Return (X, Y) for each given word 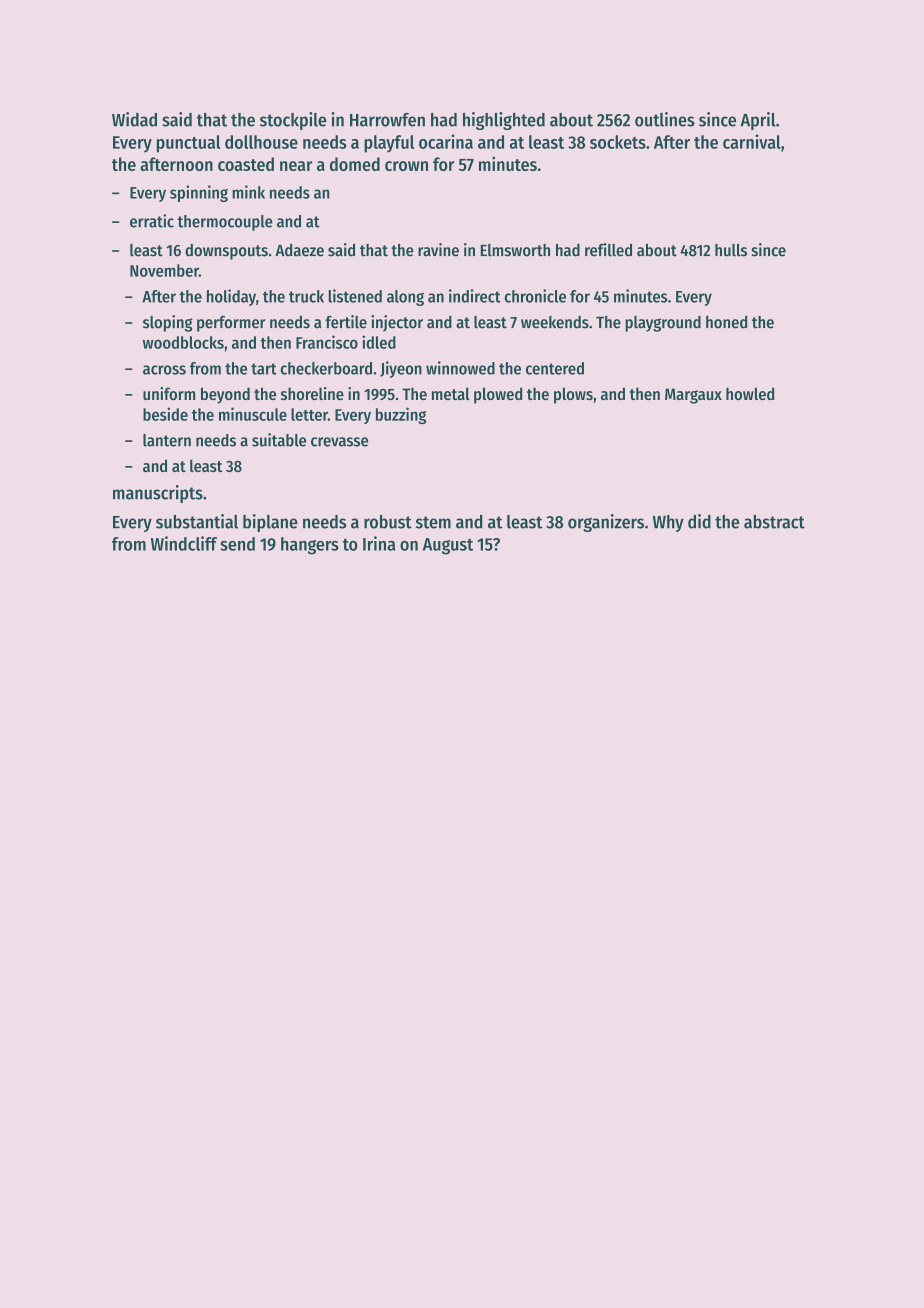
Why (668, 523)
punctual (188, 144)
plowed (498, 395)
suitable (279, 440)
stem (433, 522)
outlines (665, 119)
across (164, 370)
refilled (608, 250)
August (448, 546)
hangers (310, 546)
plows (573, 395)
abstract (774, 522)
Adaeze (300, 250)
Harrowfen (387, 120)
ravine (438, 250)
